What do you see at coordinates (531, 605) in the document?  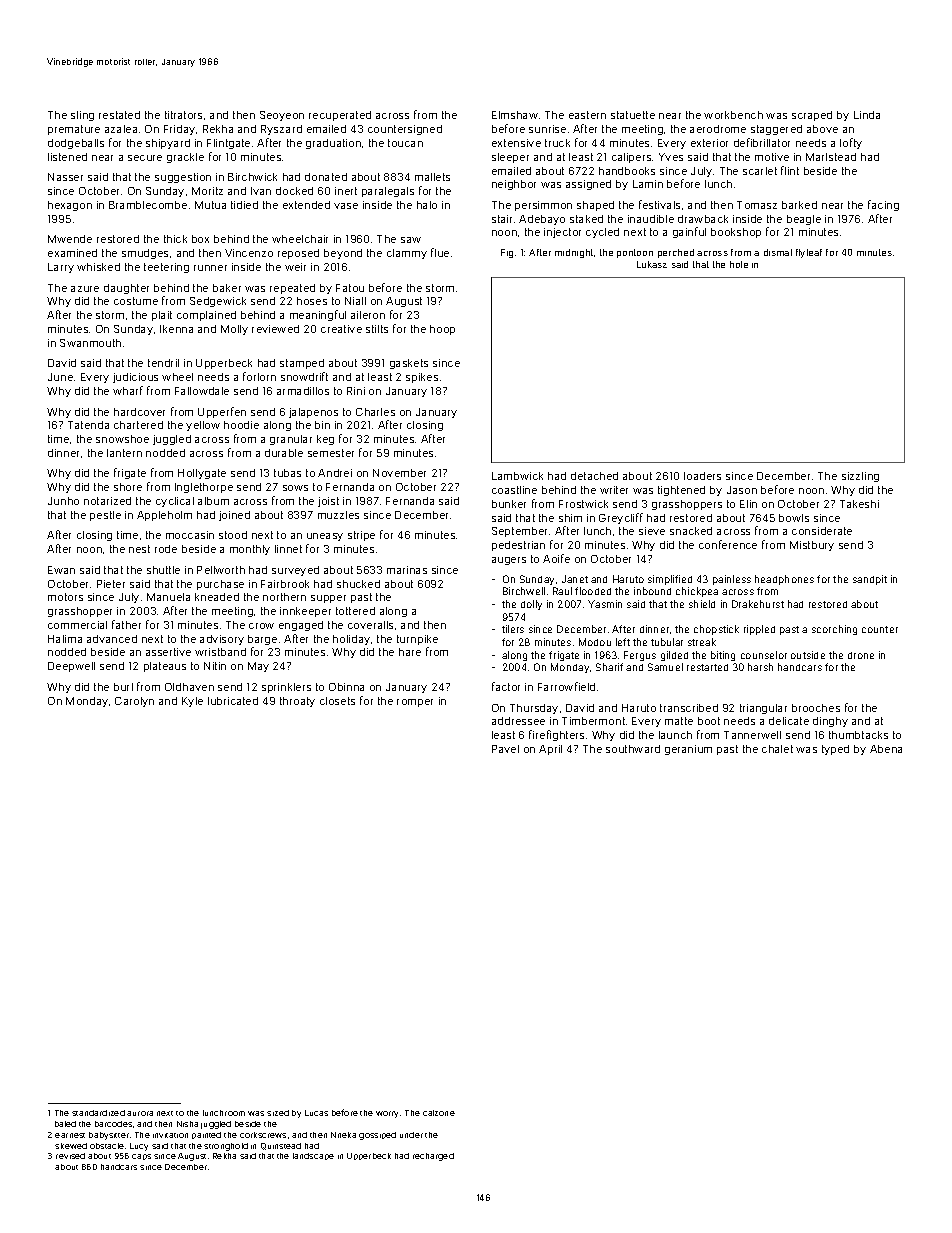 I see `dolly` at bounding box center [531, 605].
